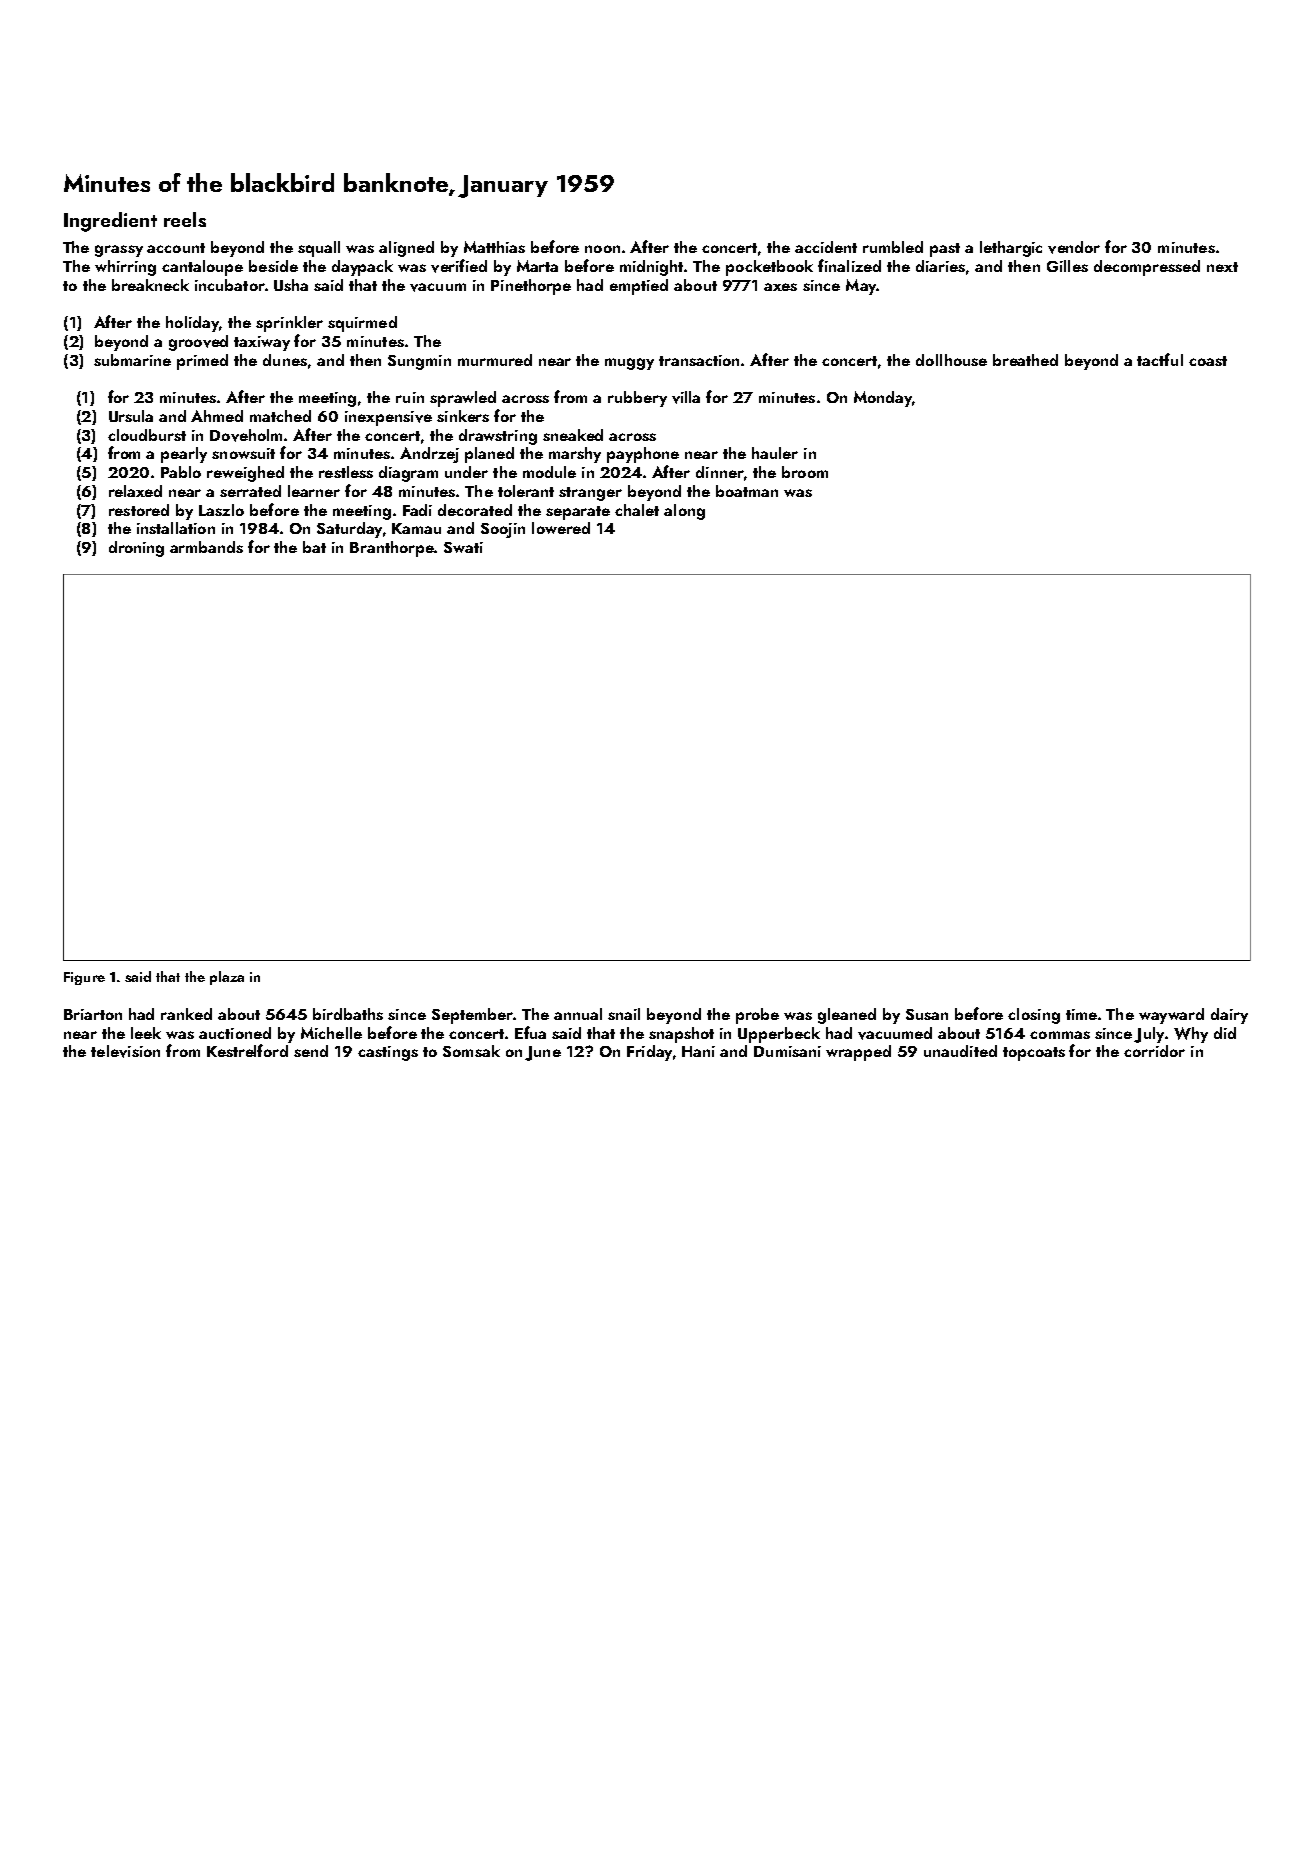  I want to click on Susan, so click(927, 1014).
